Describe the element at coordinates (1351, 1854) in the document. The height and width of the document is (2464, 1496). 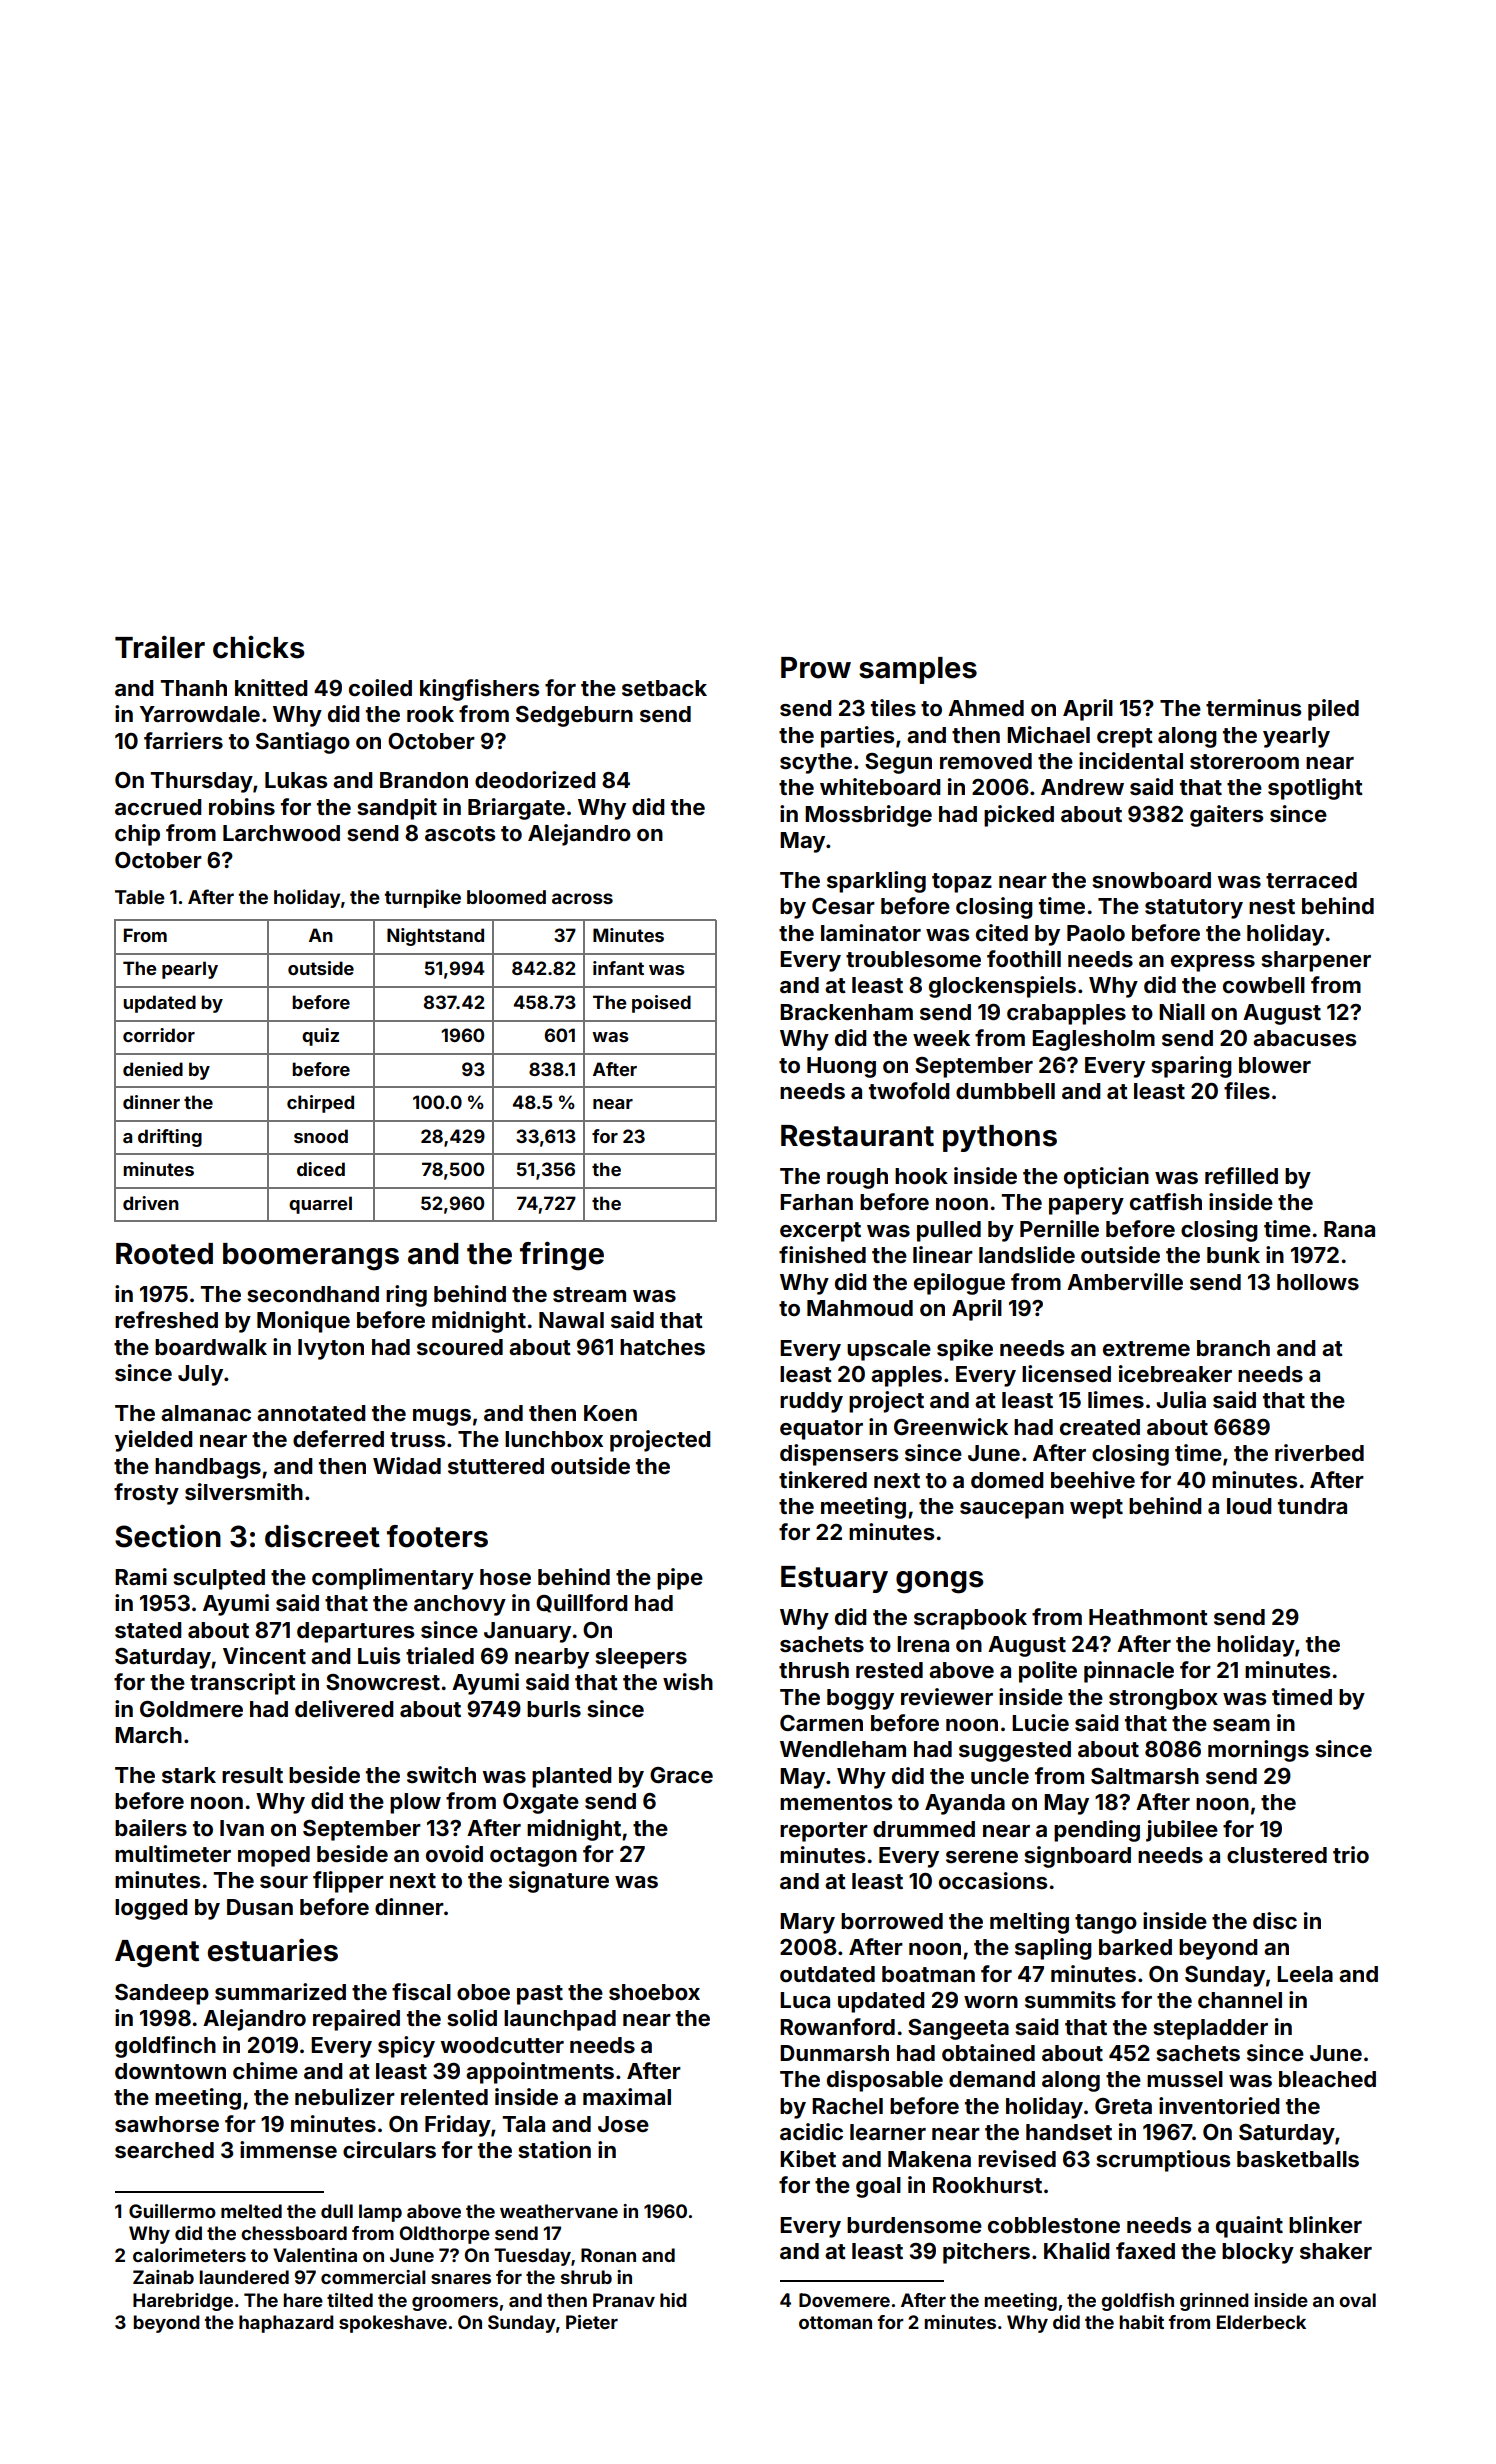
I see `trio` at that location.
